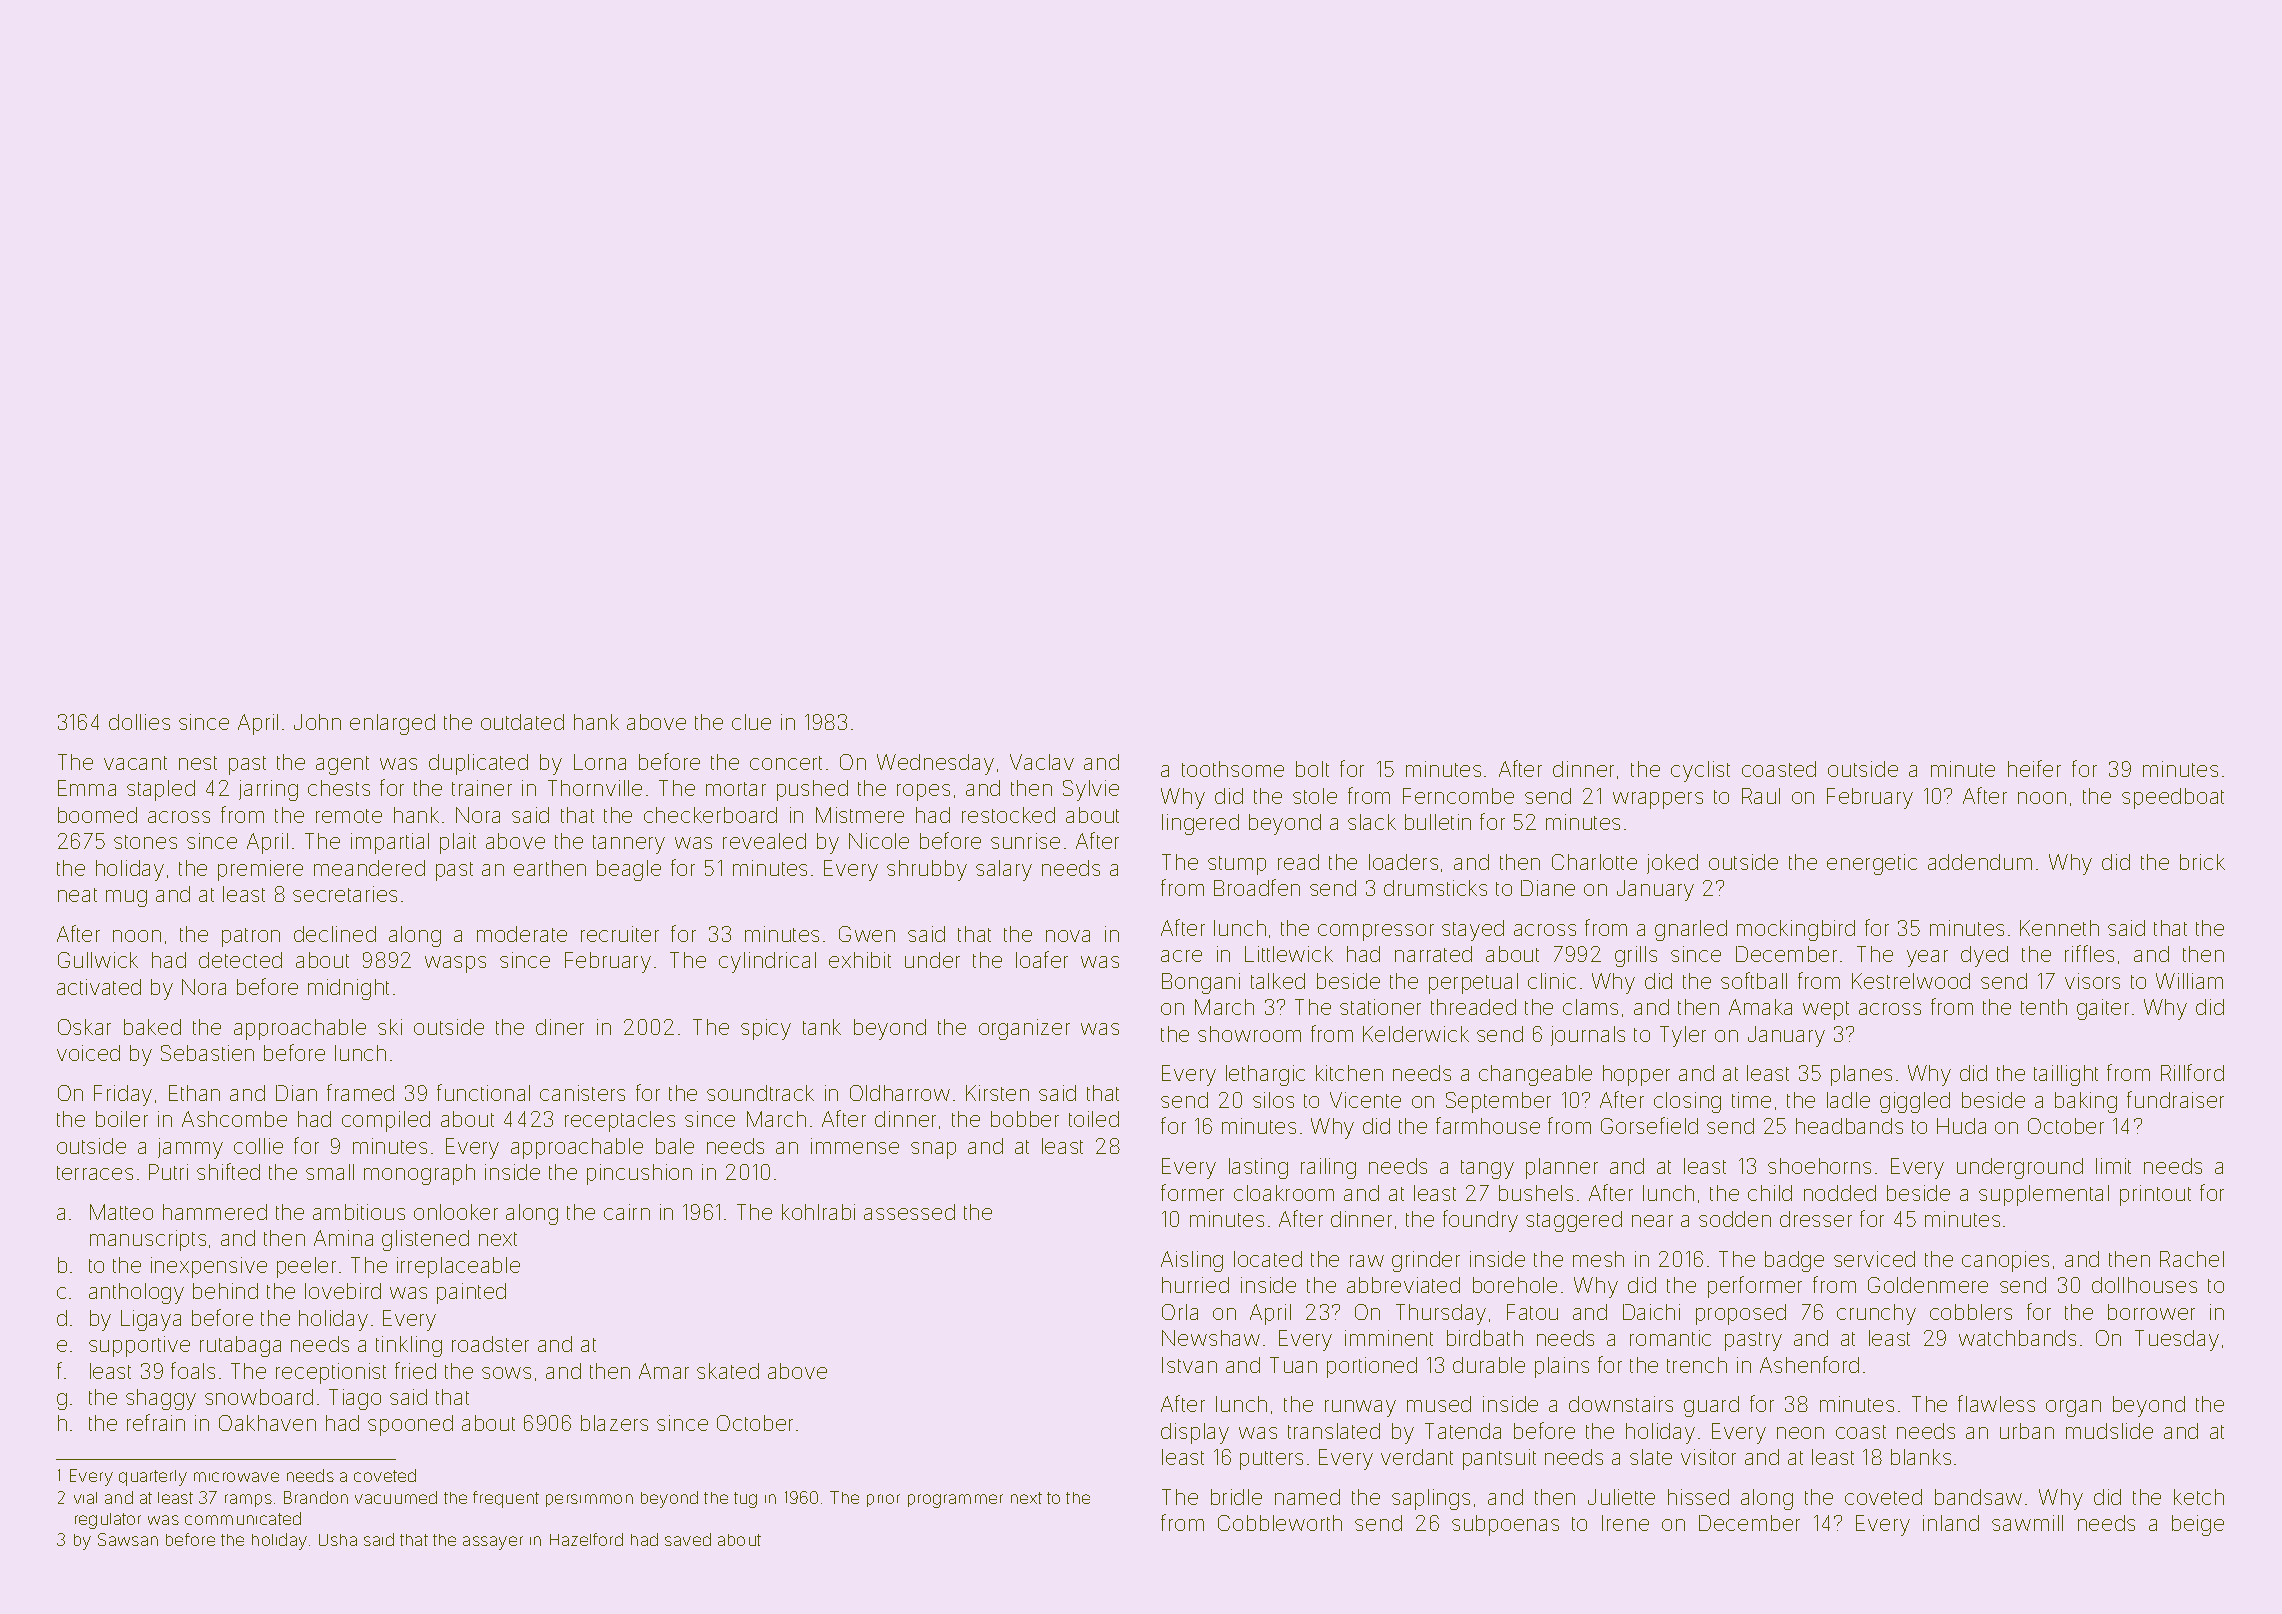 The width and height of the page is (2282, 1614). What do you see at coordinates (1312, 769) in the page?
I see `bolt` at bounding box center [1312, 769].
